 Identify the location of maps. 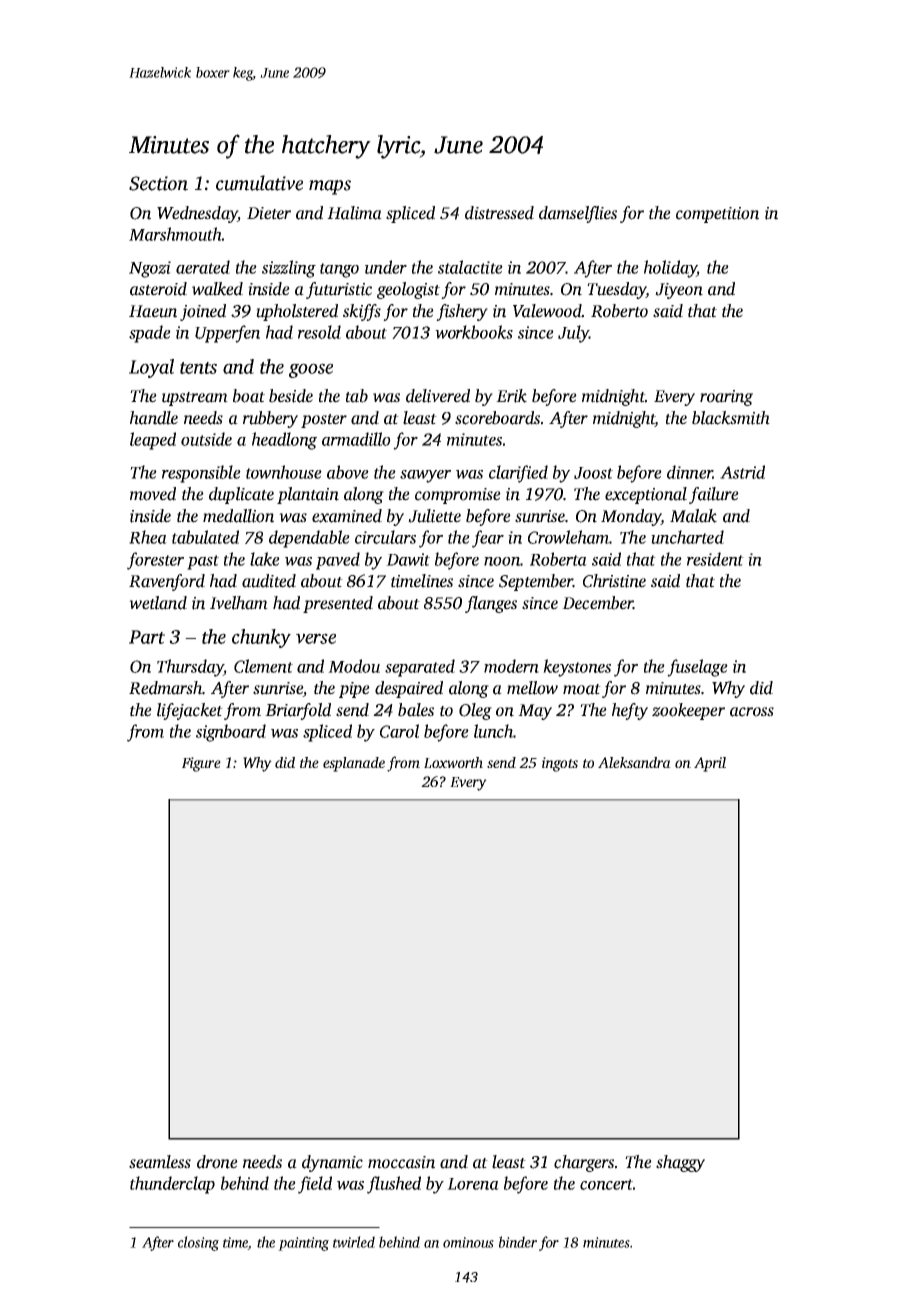
(330, 187).
